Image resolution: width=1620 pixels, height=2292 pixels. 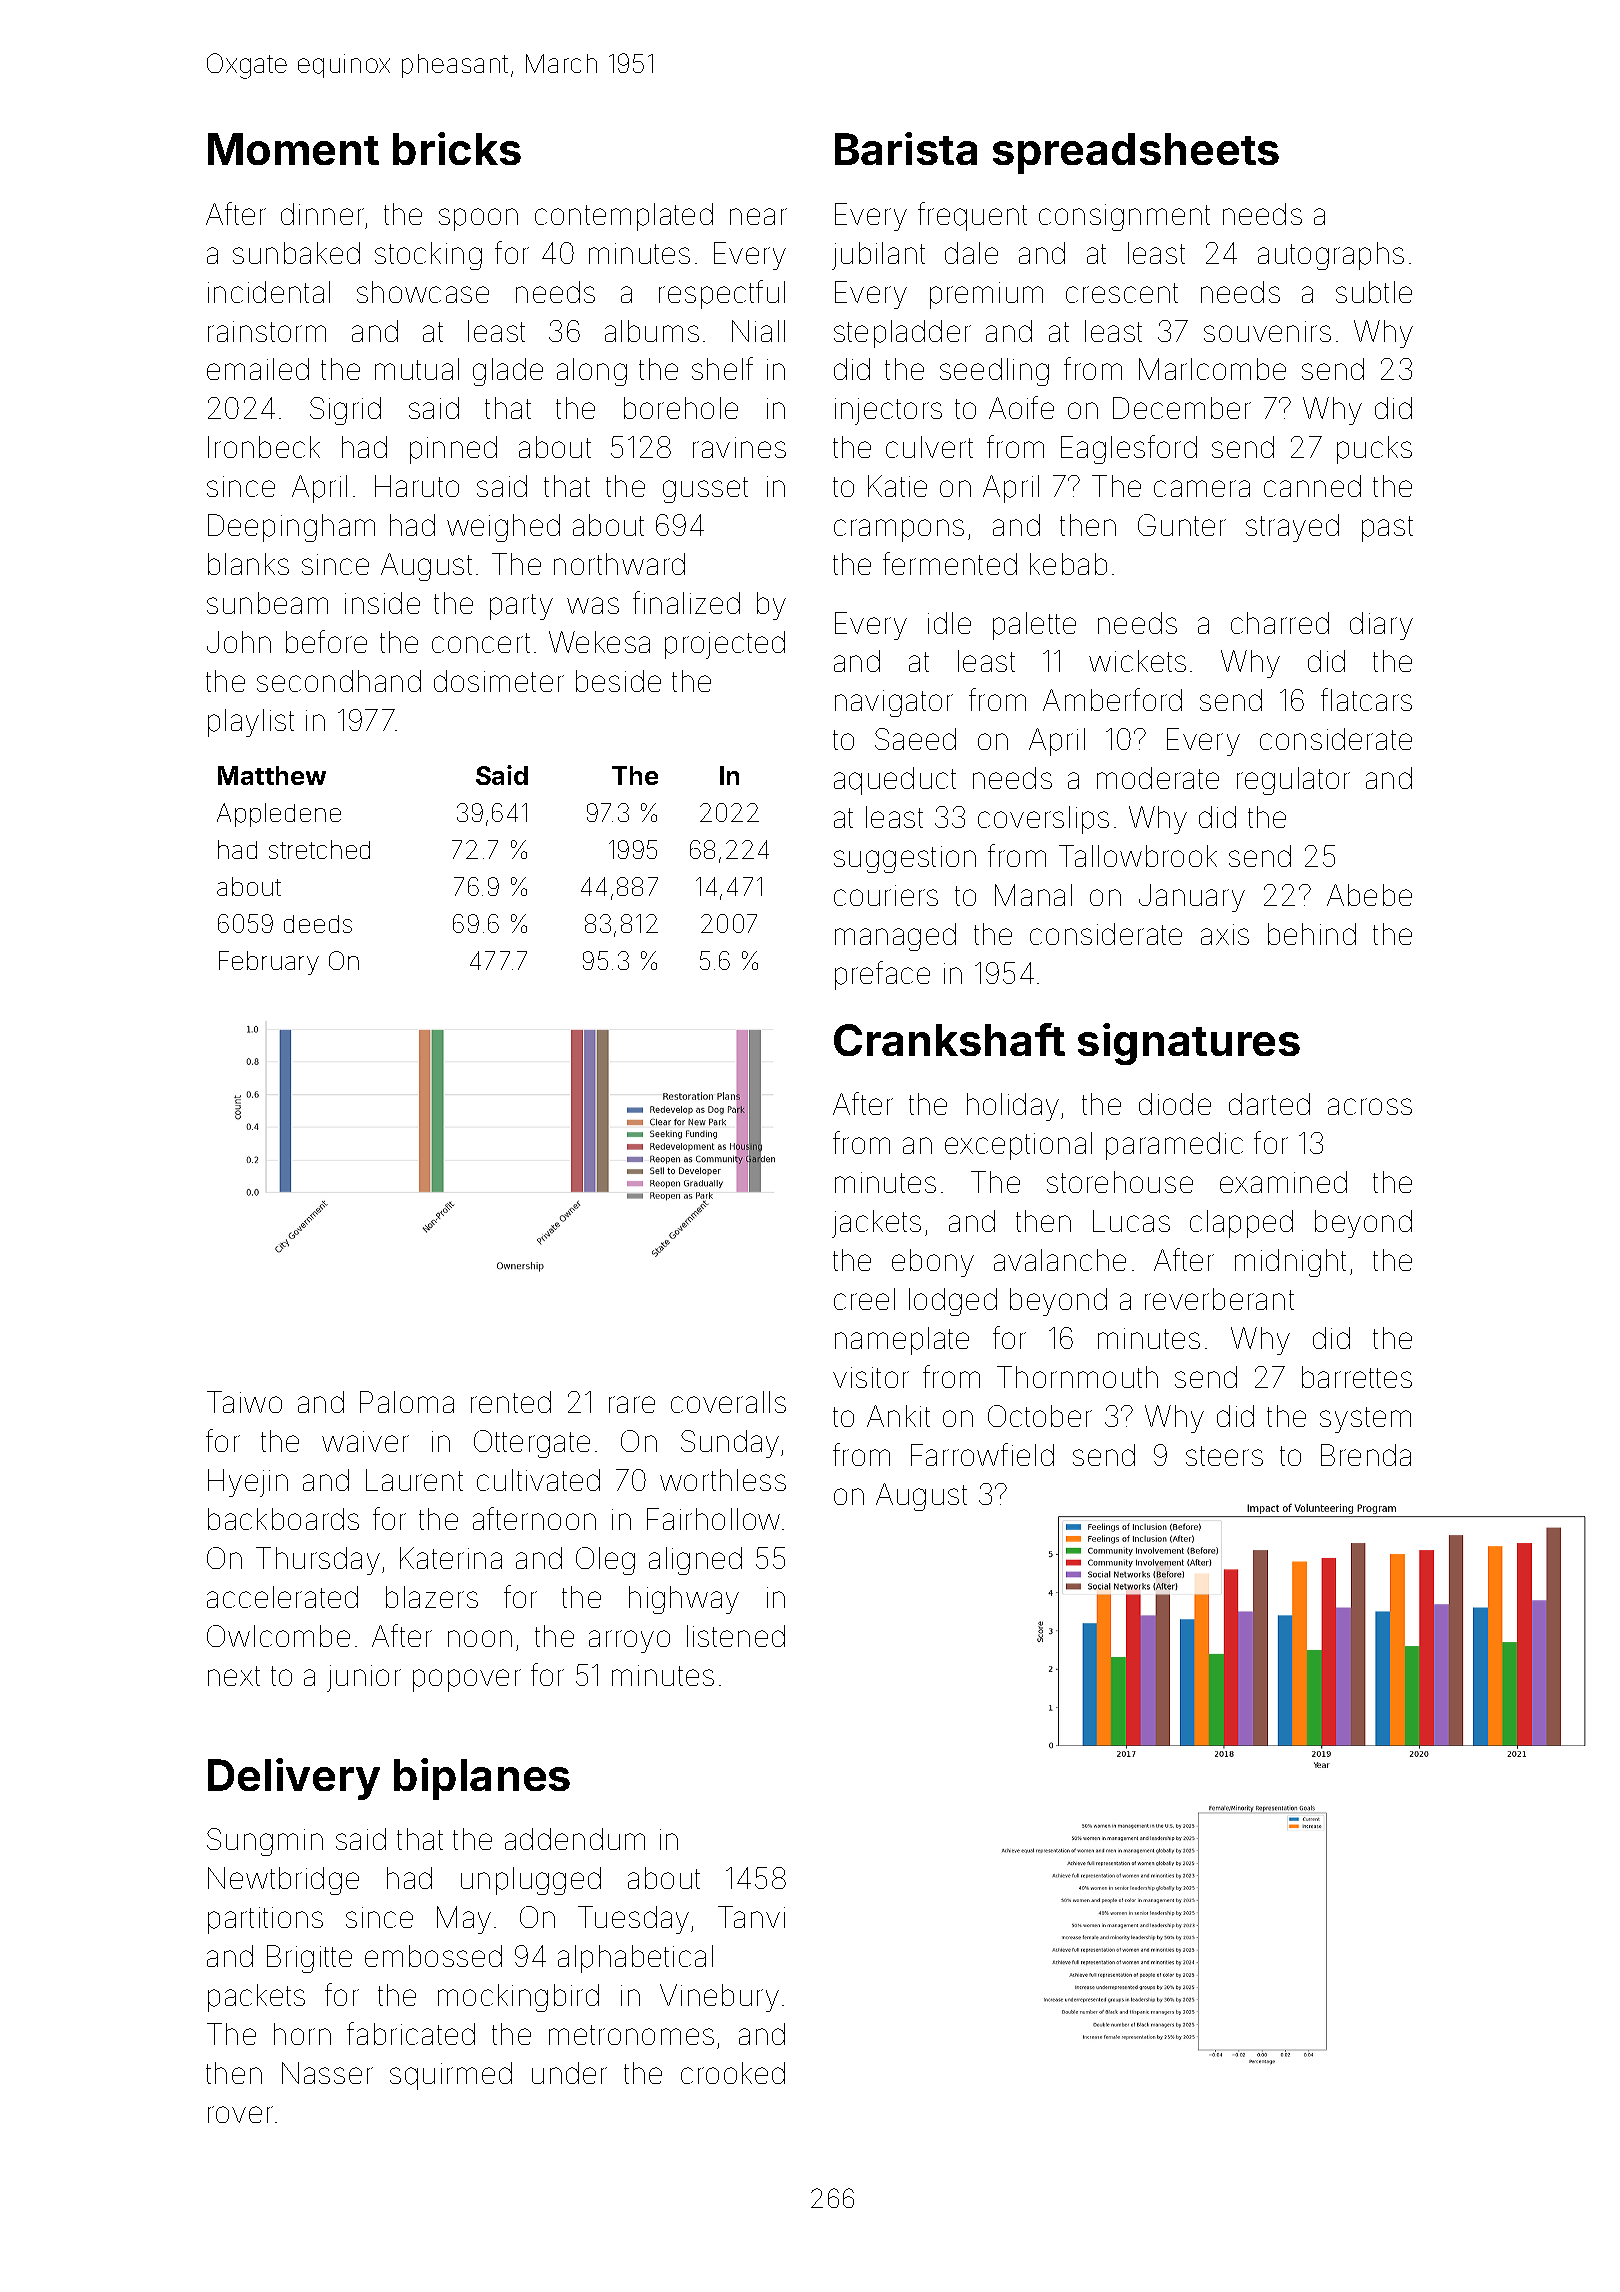 What do you see at coordinates (733, 2073) in the image?
I see `crooked` at bounding box center [733, 2073].
